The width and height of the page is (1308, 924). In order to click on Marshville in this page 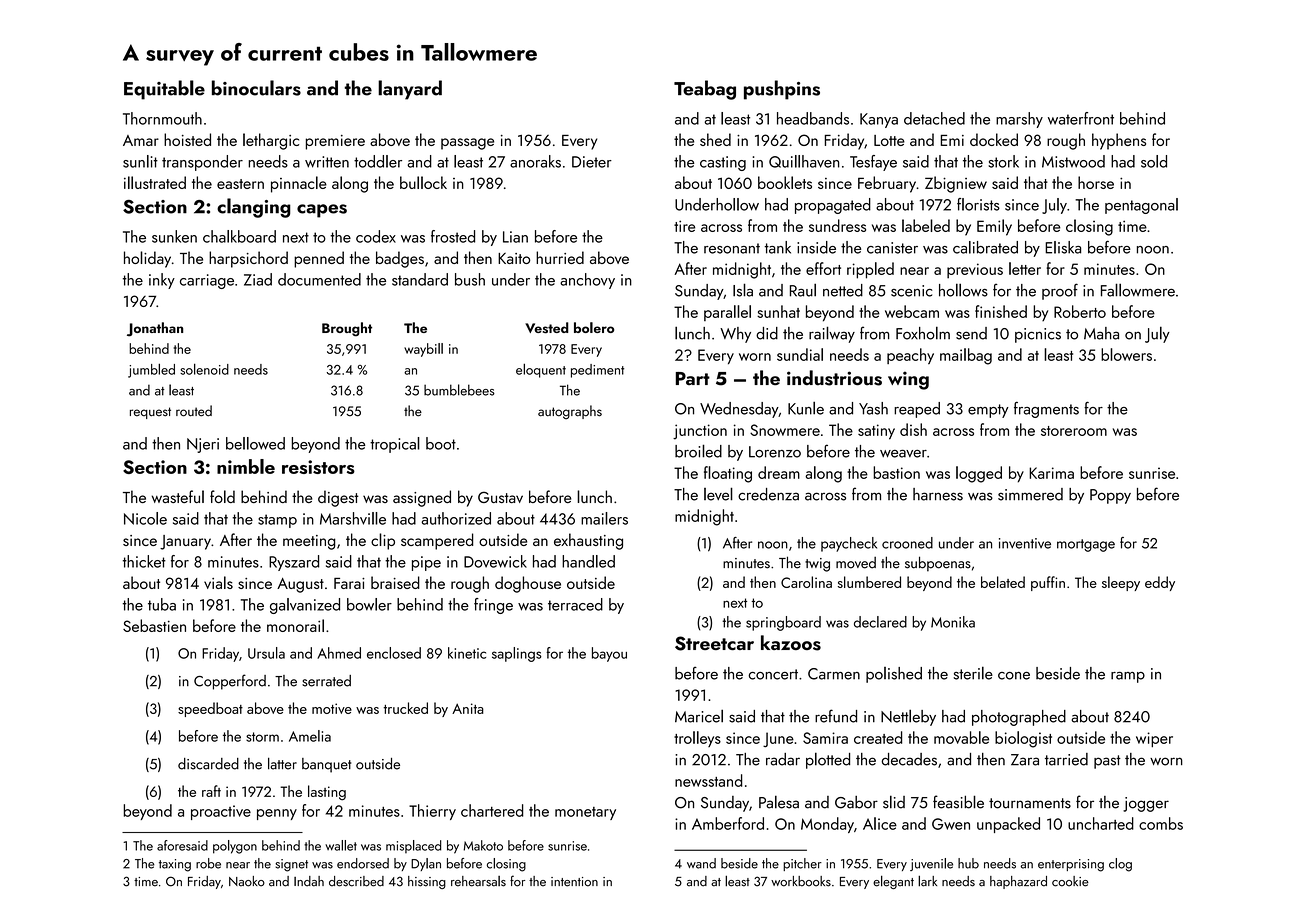, I will do `click(353, 518)`.
